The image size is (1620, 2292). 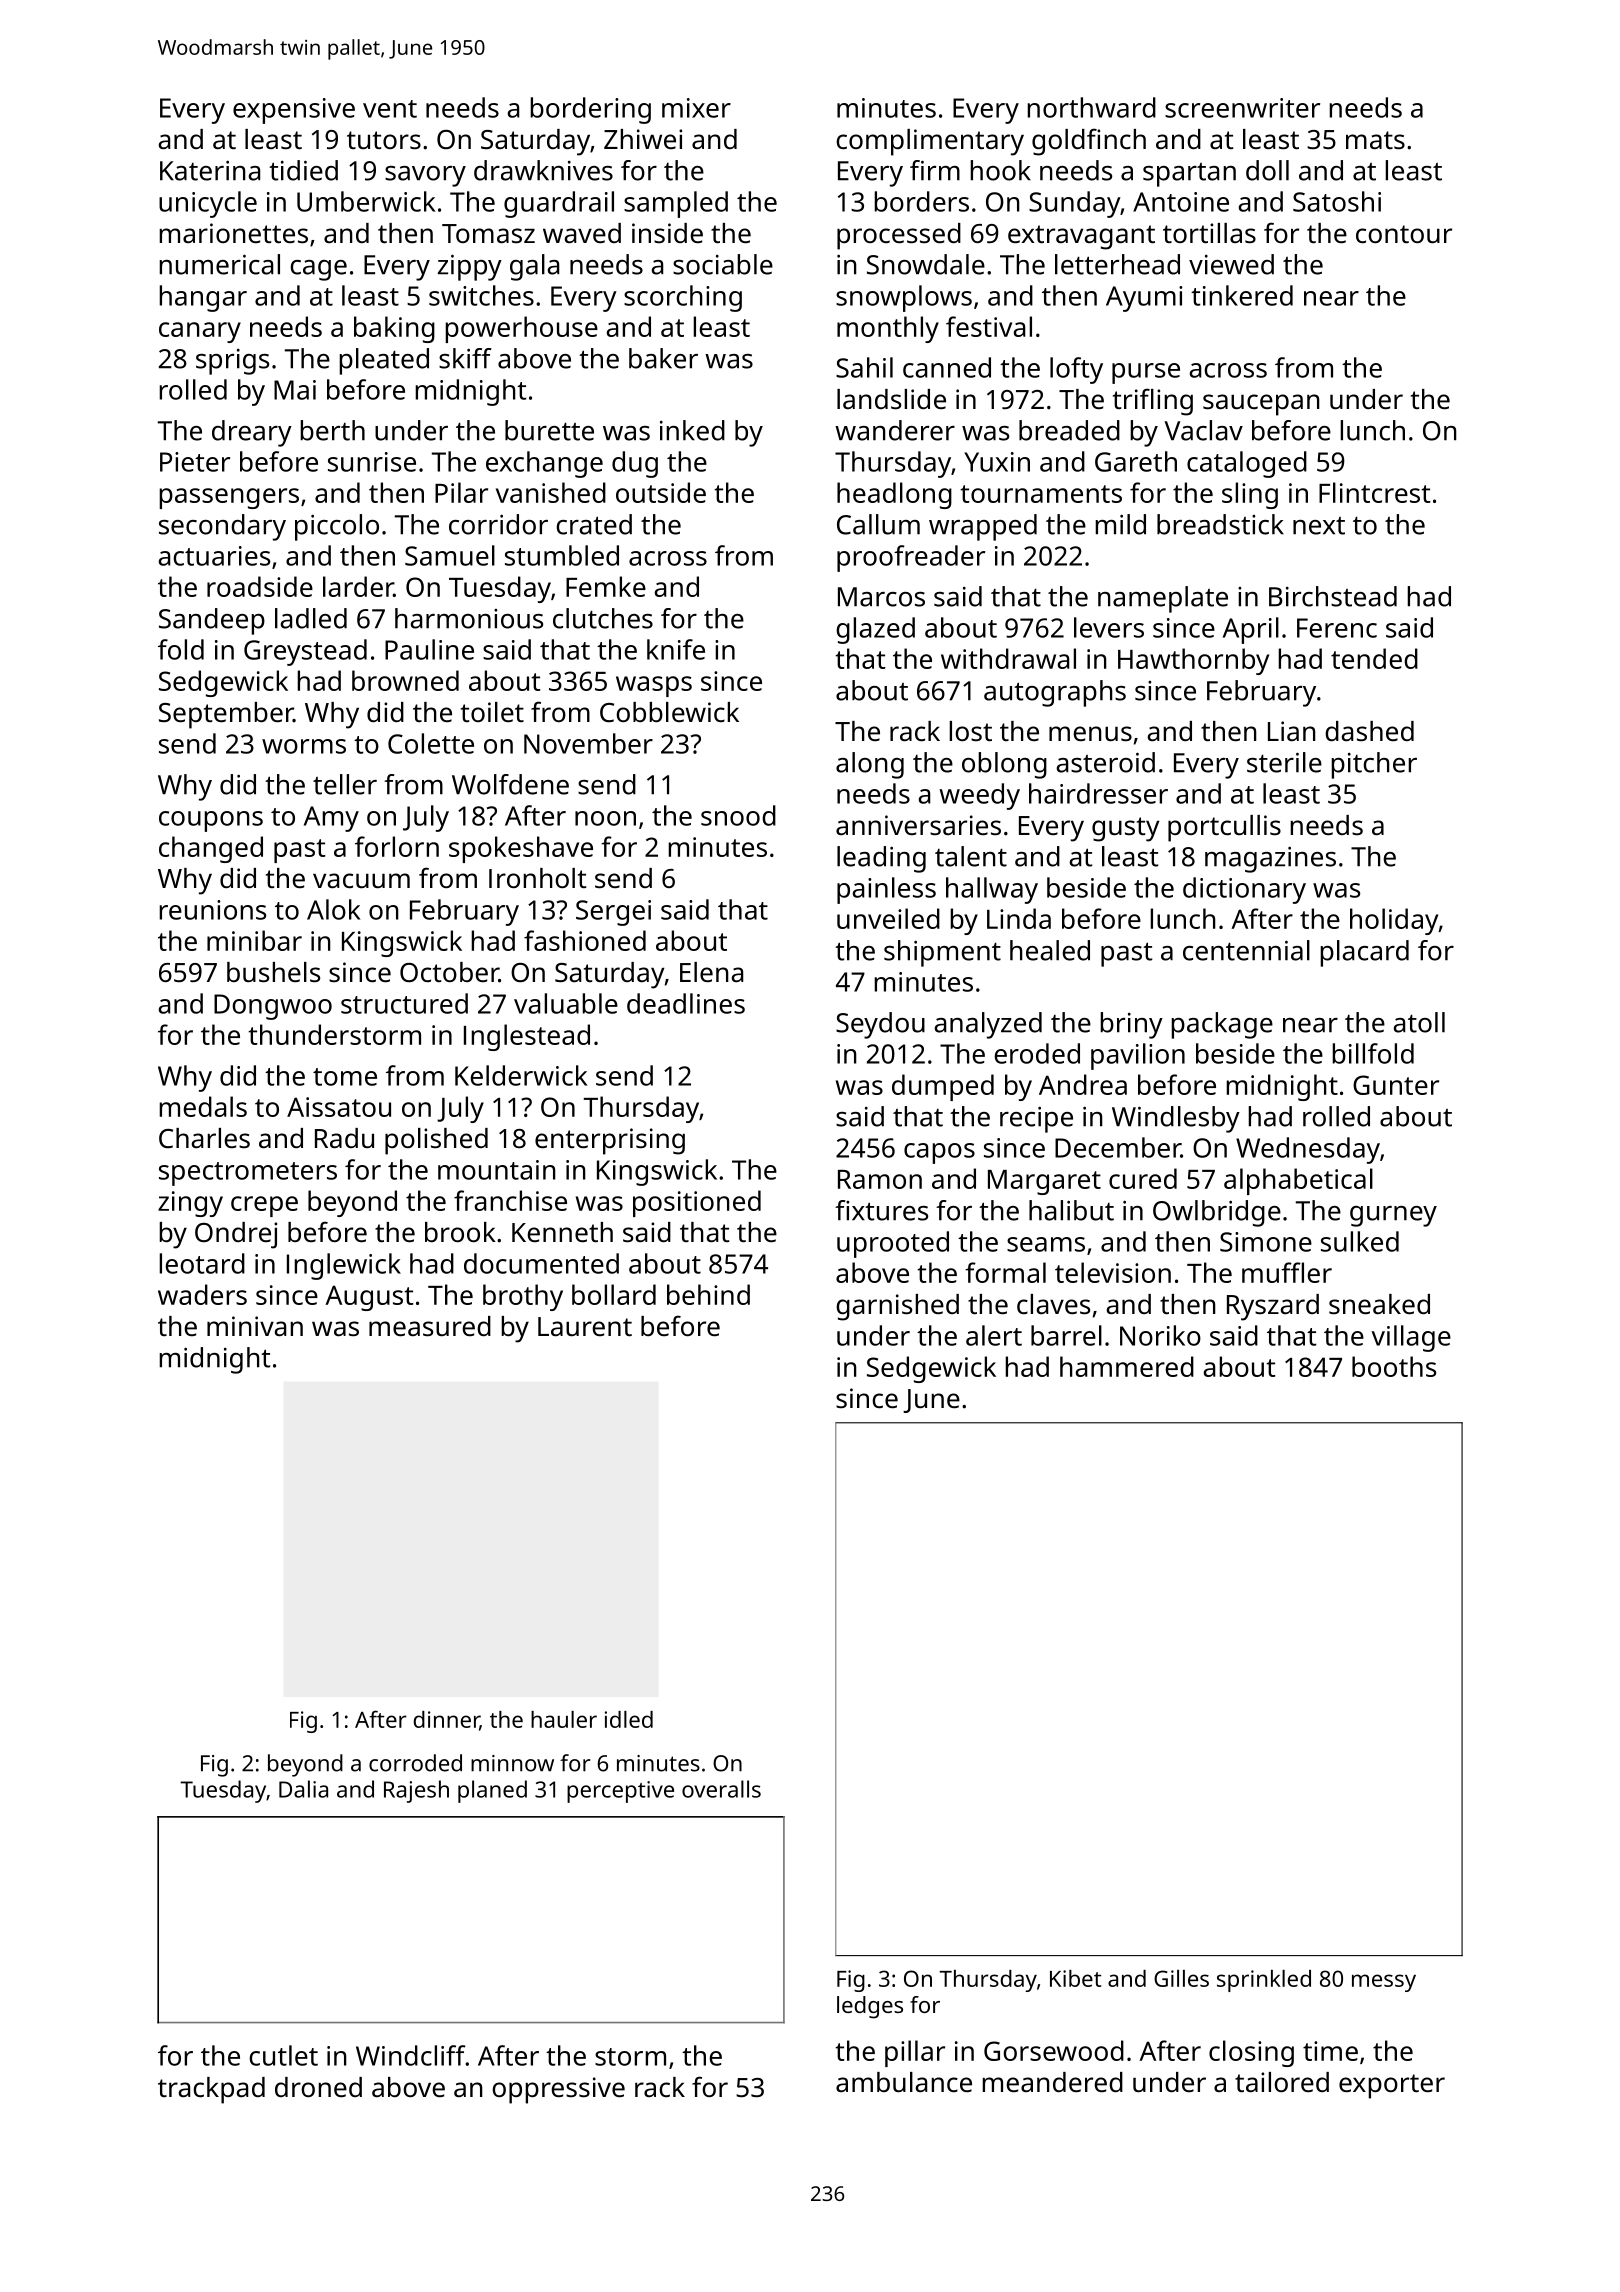 What do you see at coordinates (1008, 658) in the screenshot?
I see `withdrawal` at bounding box center [1008, 658].
